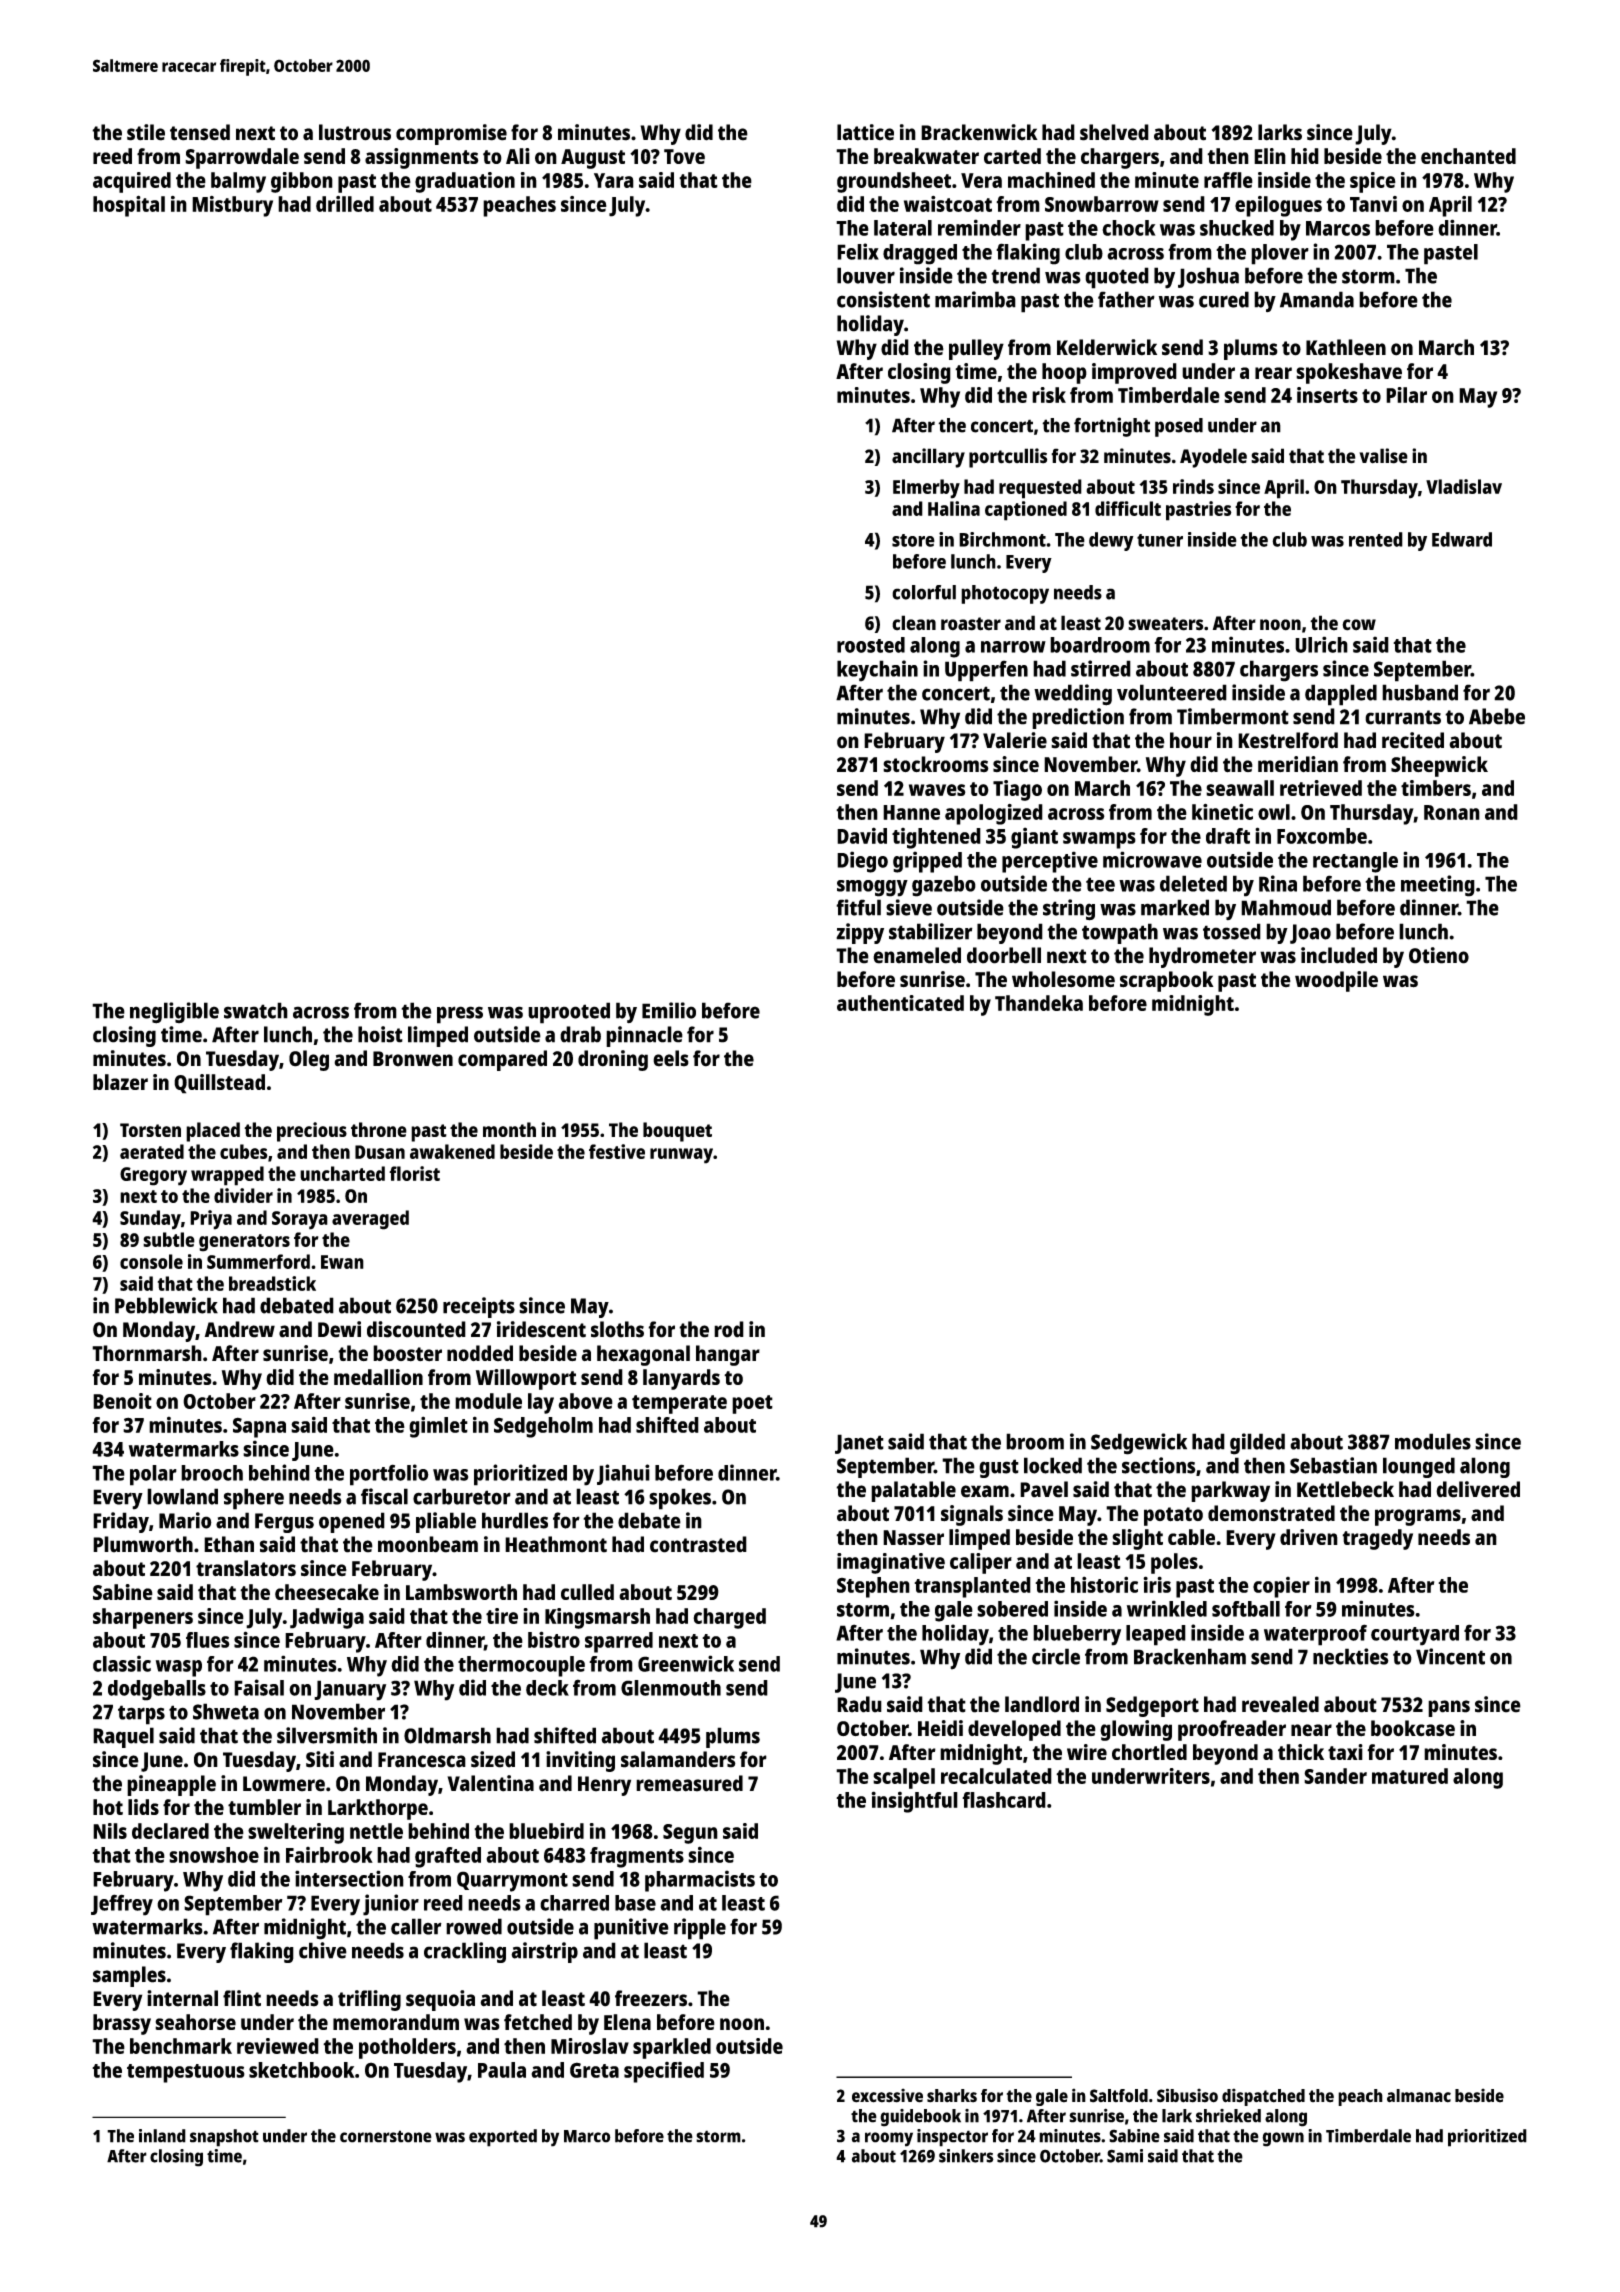 The height and width of the page is (2292, 1620). Describe the element at coordinates (1035, 1441) in the page. I see `broom` at that location.
